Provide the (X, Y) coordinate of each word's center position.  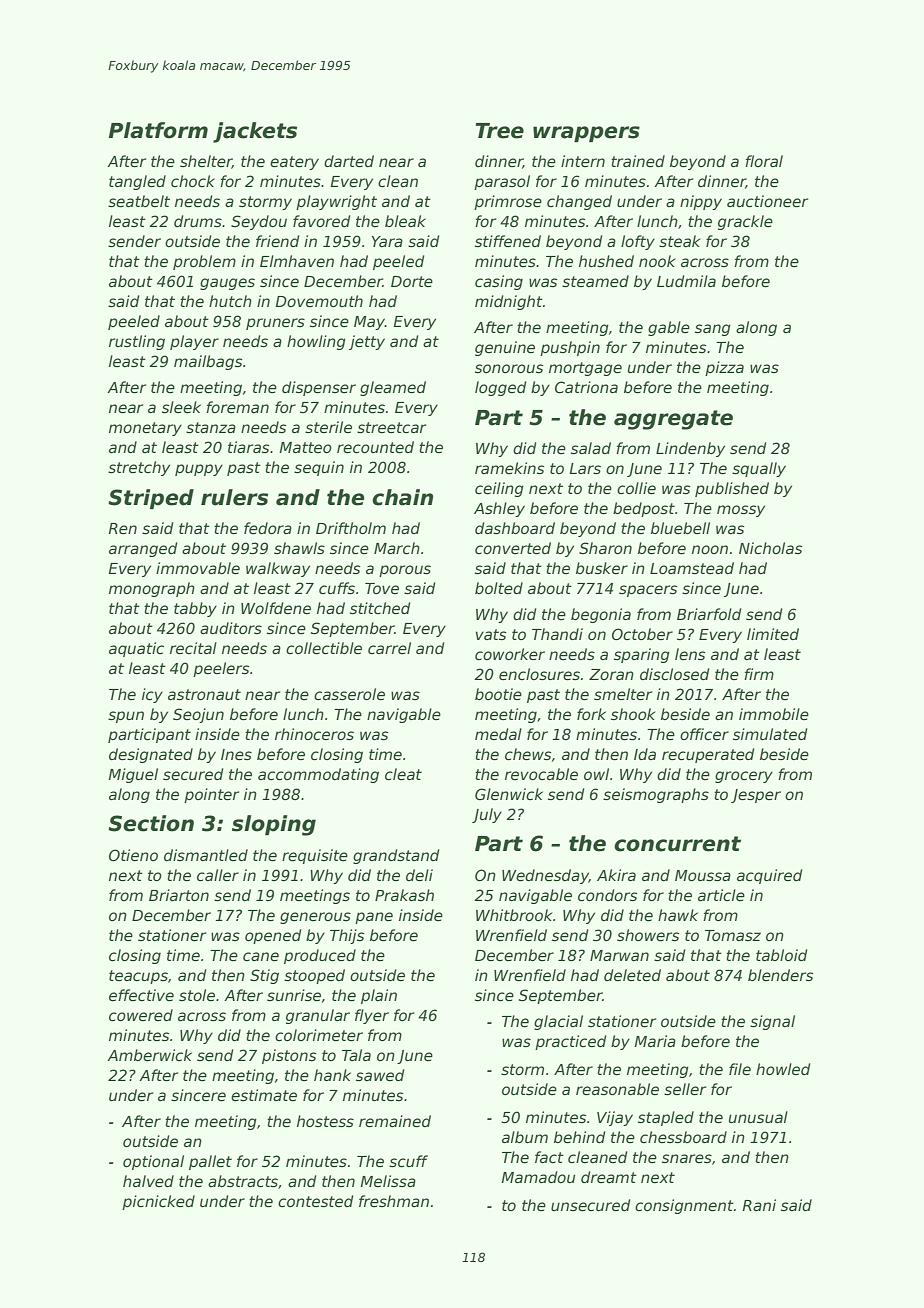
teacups (138, 977)
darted (349, 161)
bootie (498, 694)
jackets (255, 132)
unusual (758, 1117)
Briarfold (709, 614)
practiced (570, 1042)
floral (764, 161)
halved (148, 1181)
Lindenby (690, 449)
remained (395, 1121)
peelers (221, 669)
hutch (230, 301)
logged (500, 388)
